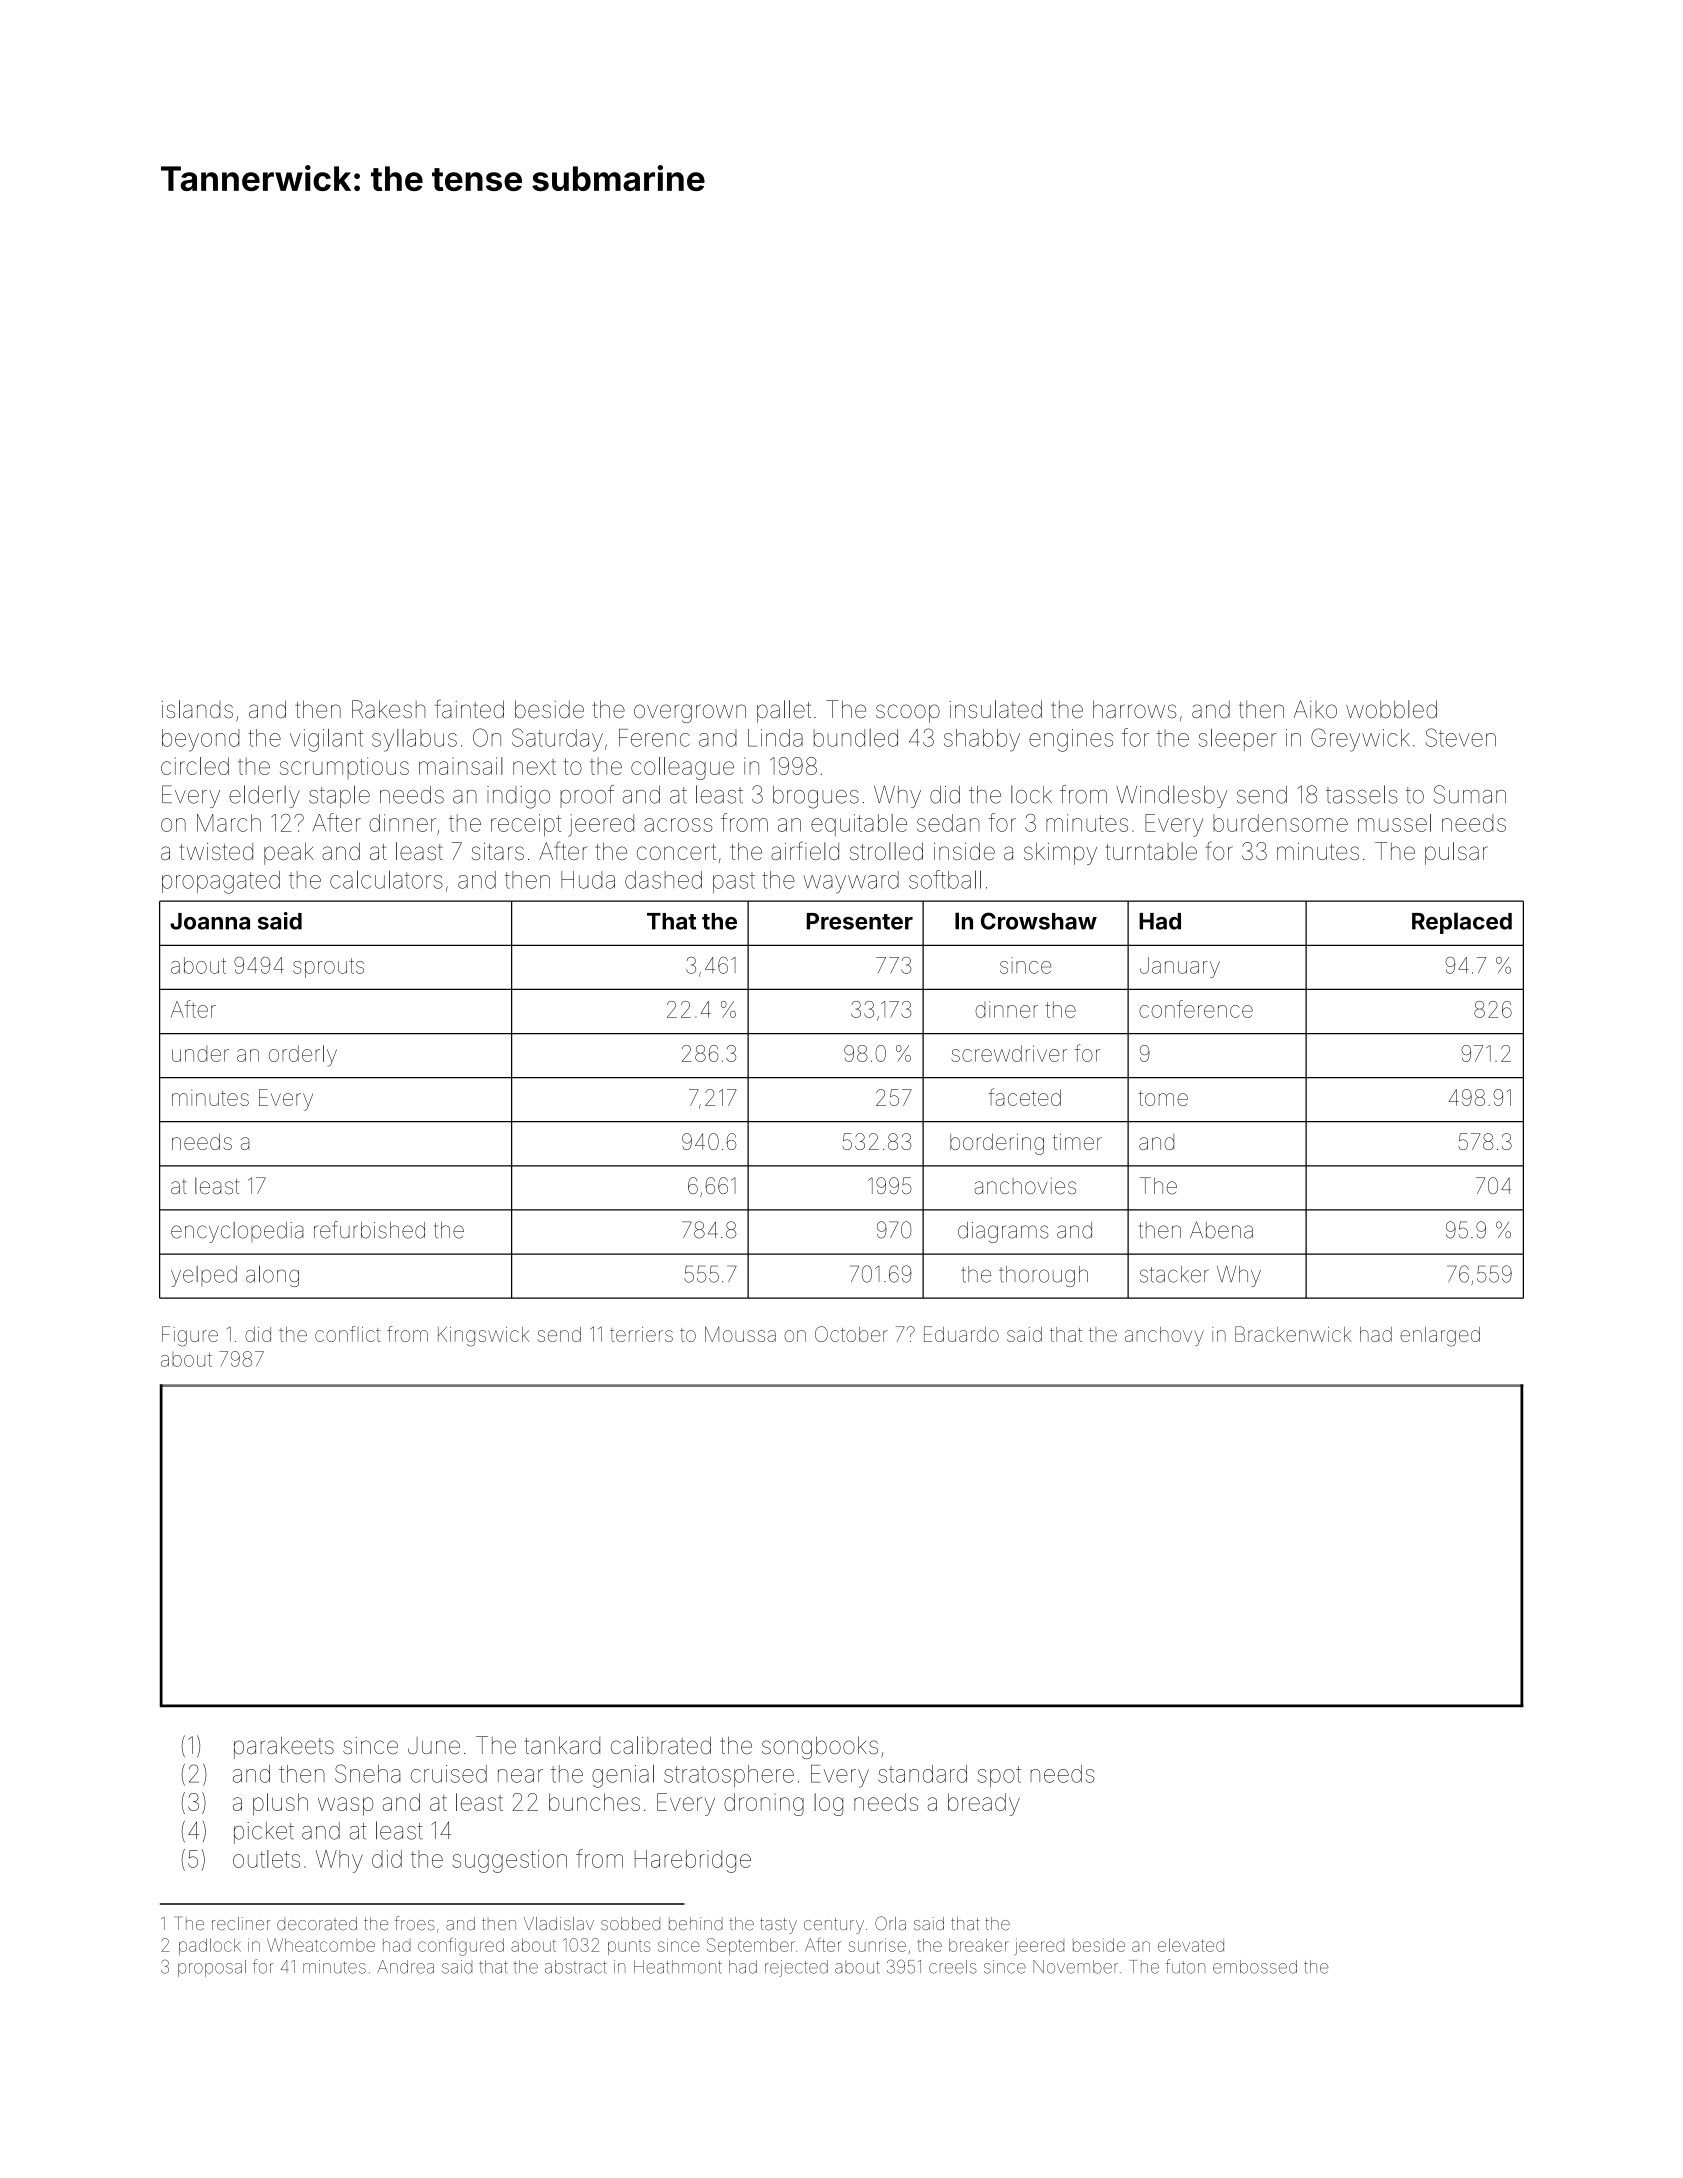 This document has height=2178, width=1683. Describe the element at coordinates (405, 1967) in the document. I see `Andrea` at that location.
